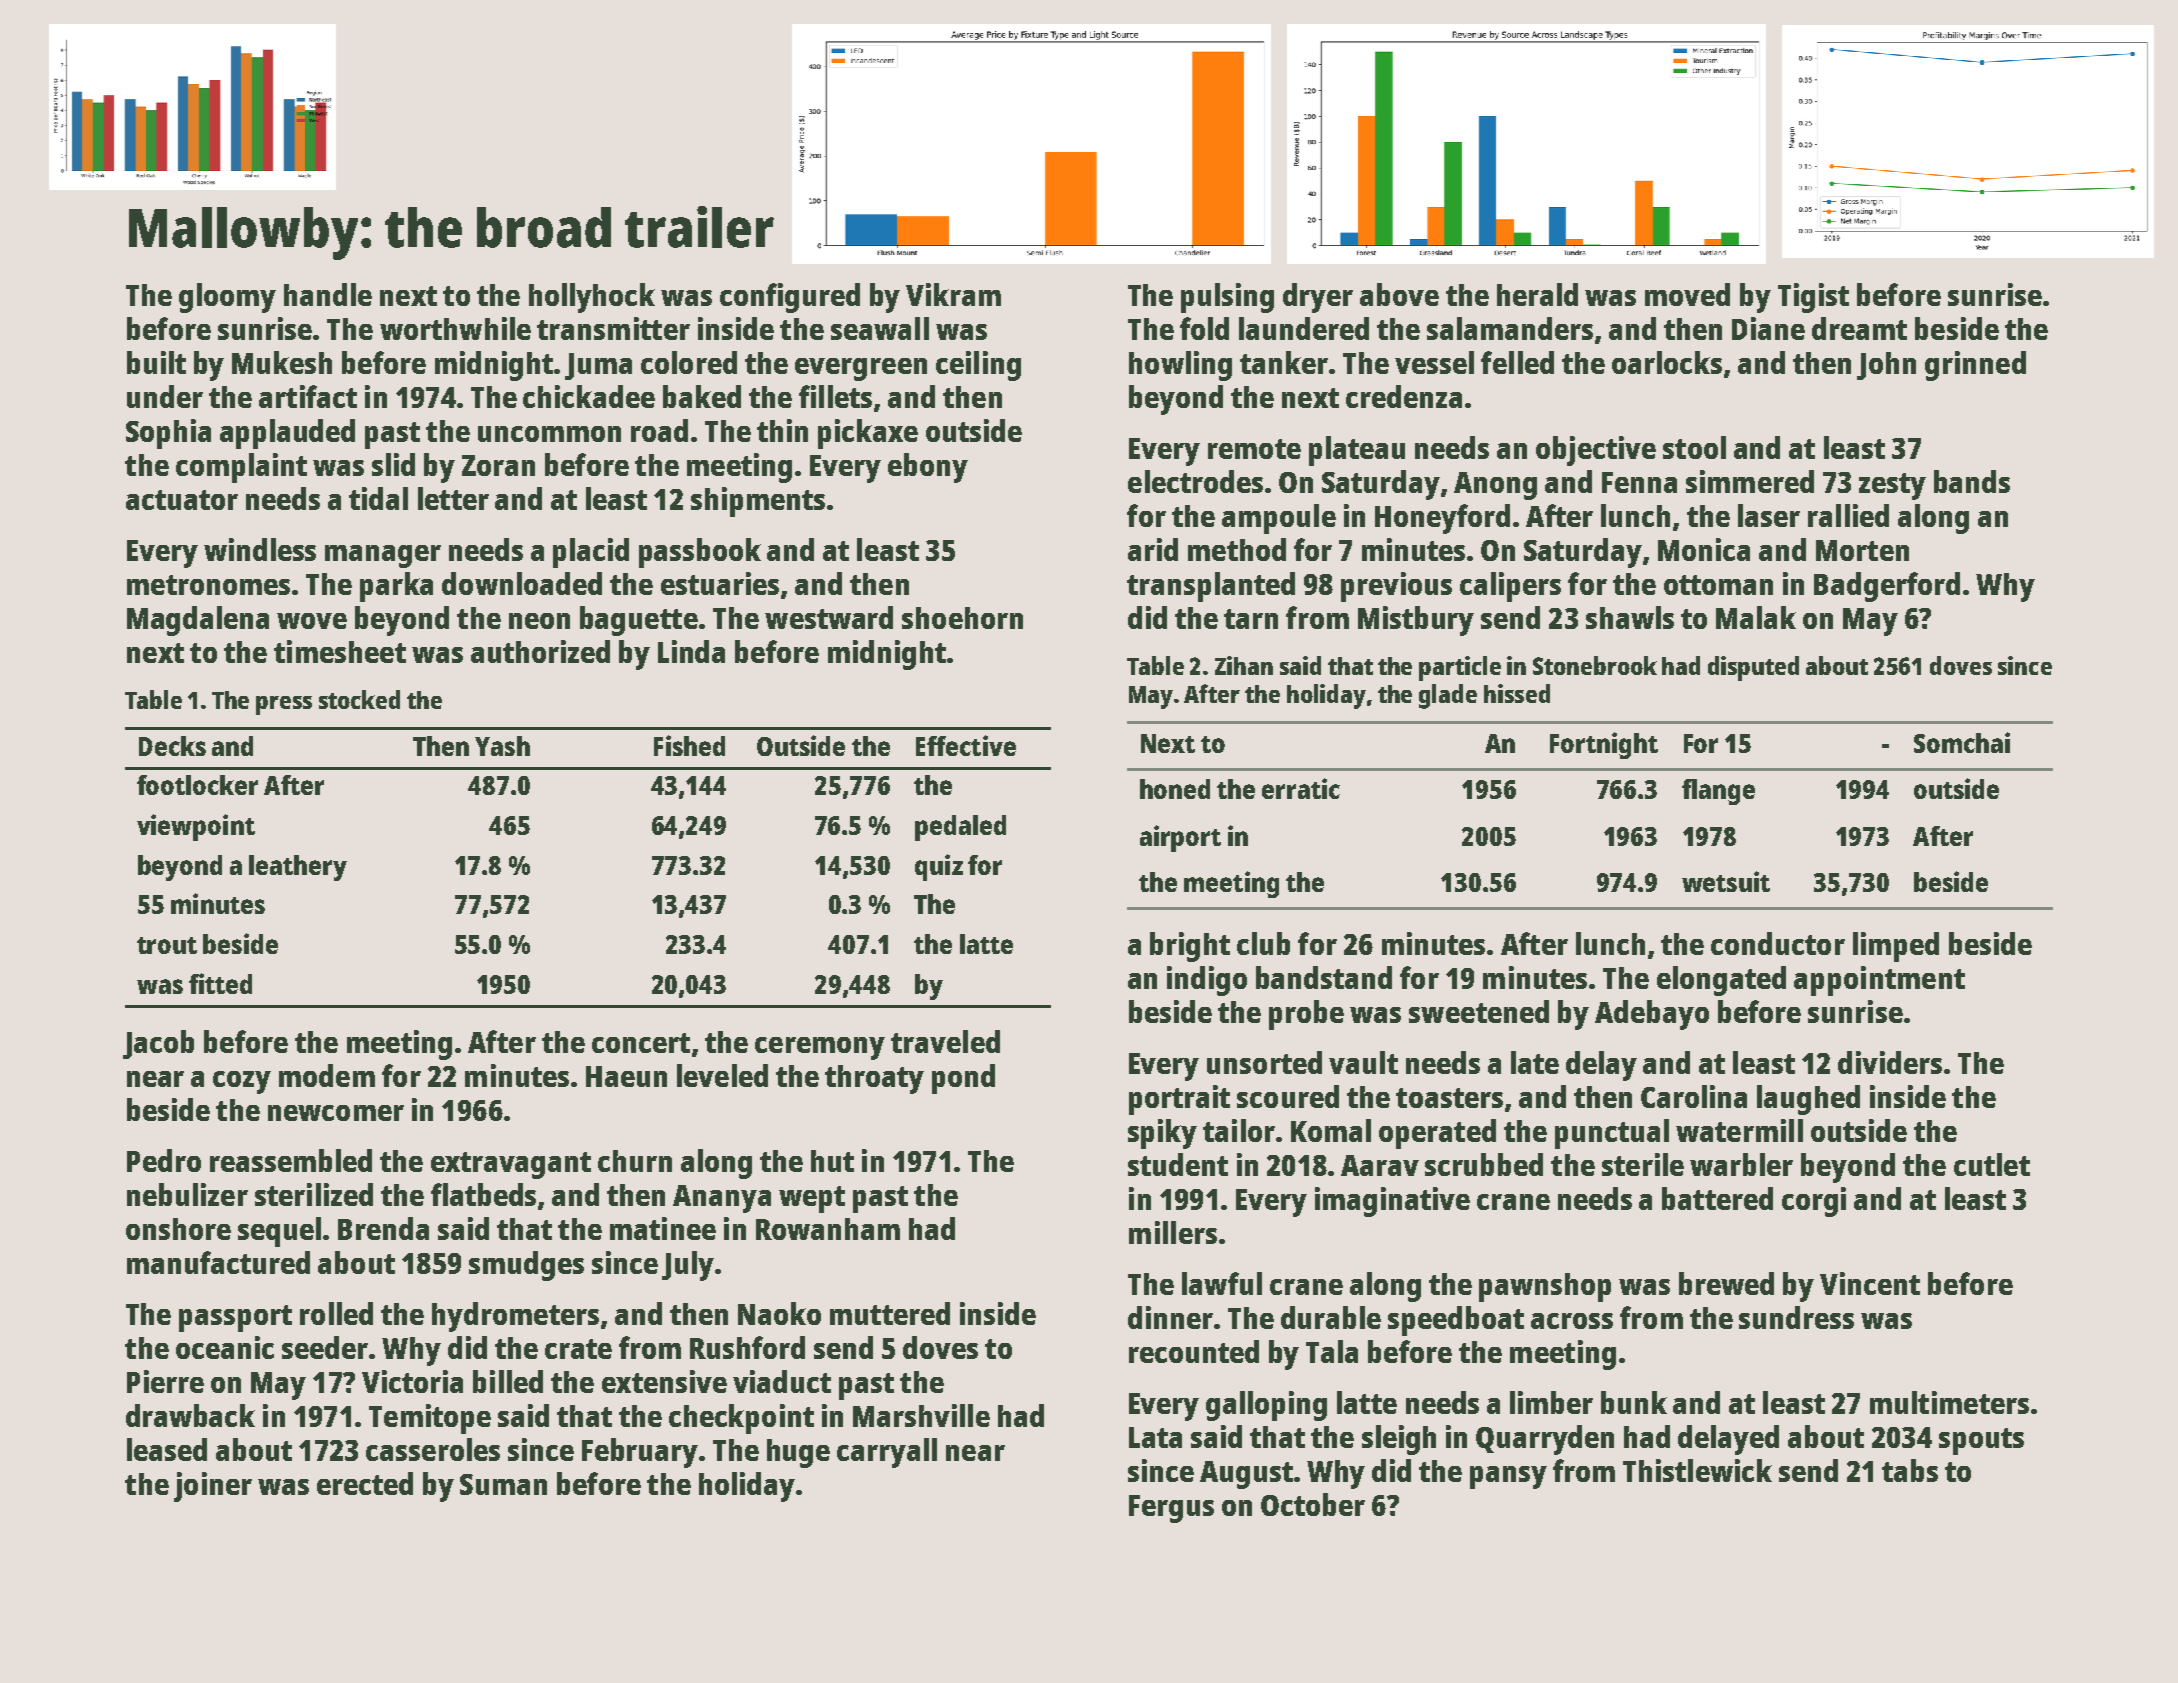 The height and width of the document is (1683, 2178). I want to click on Vikram, so click(953, 294).
